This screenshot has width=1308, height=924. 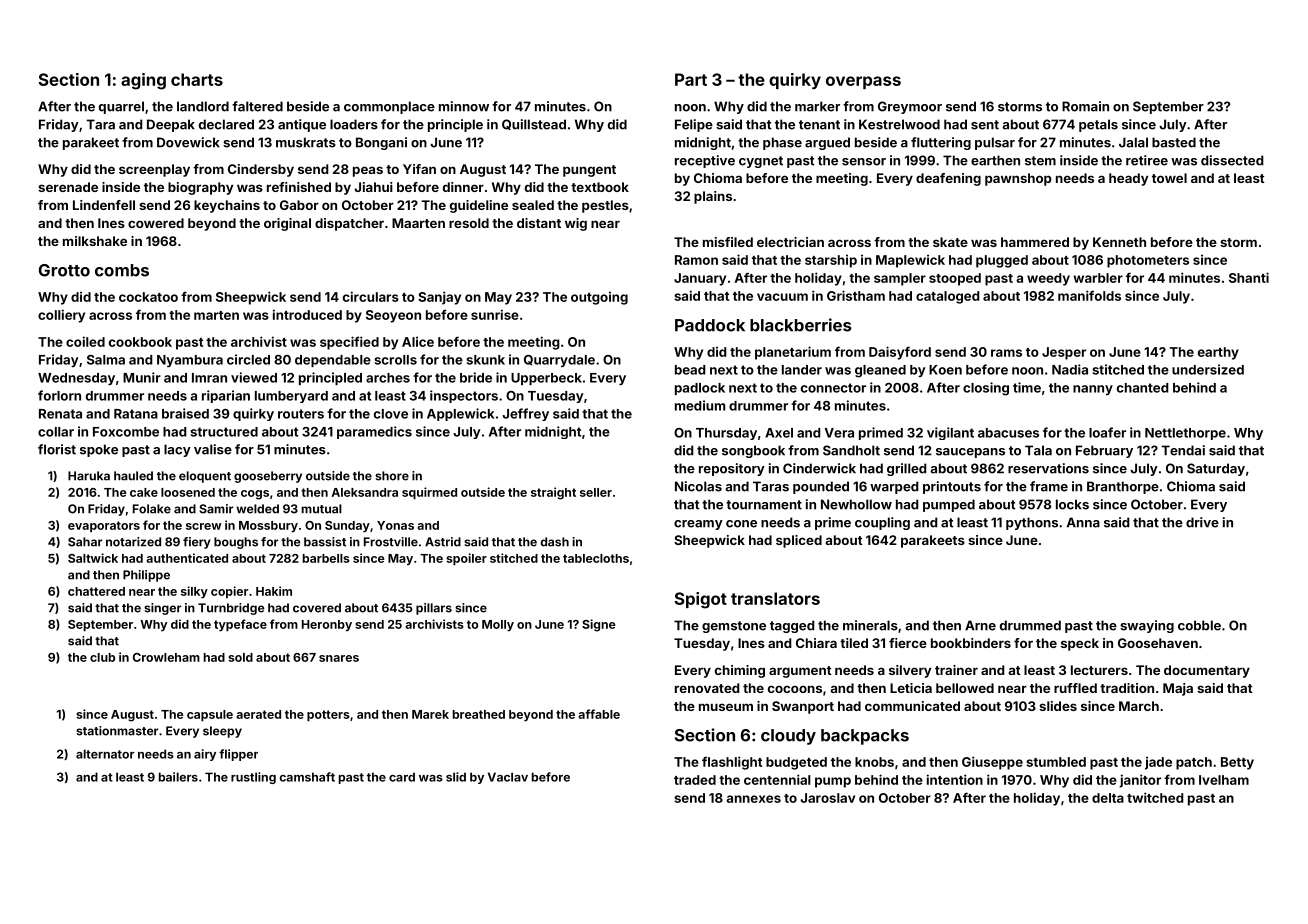 I want to click on undersized, so click(x=1208, y=369).
